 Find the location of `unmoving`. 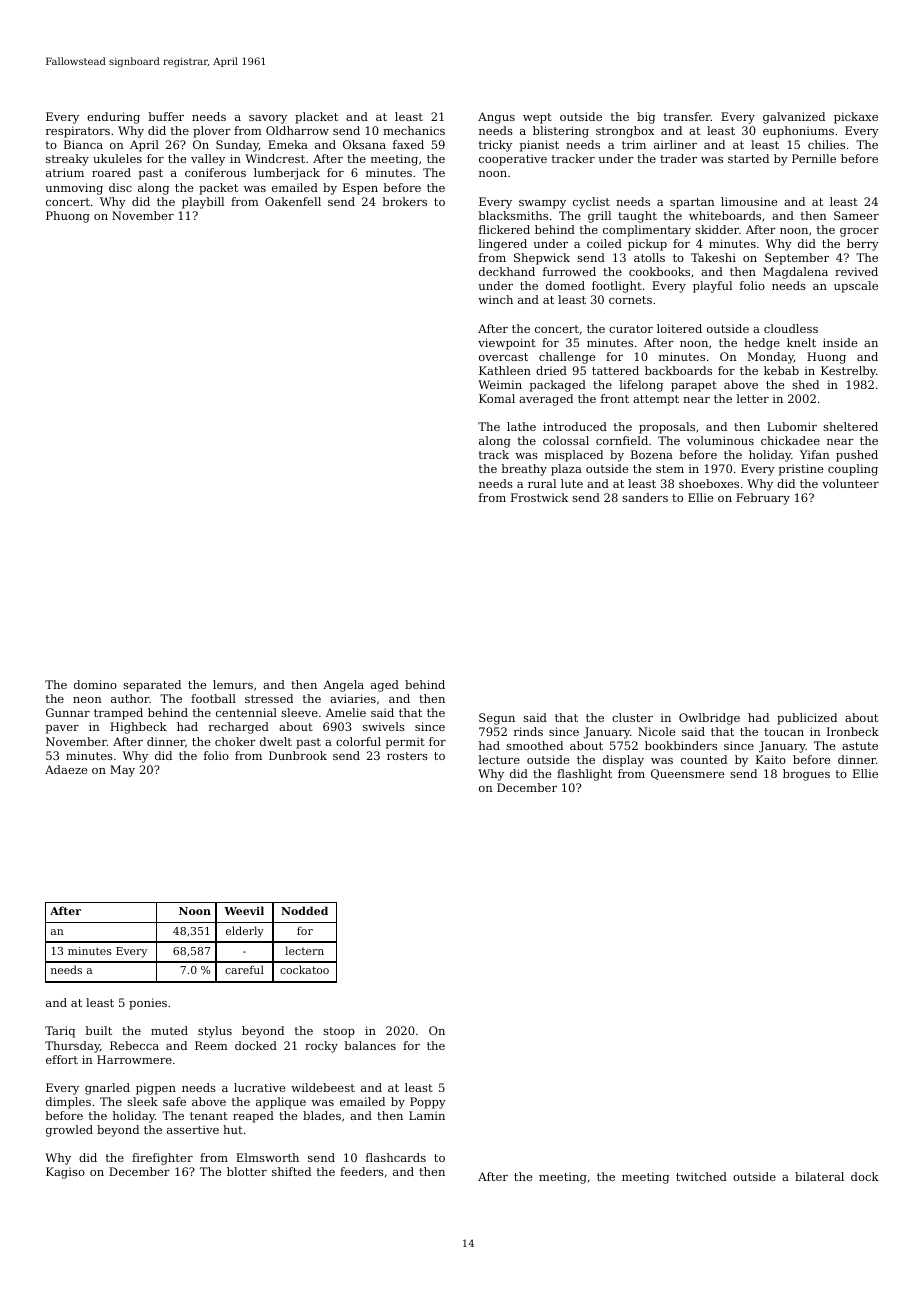

unmoving is located at coordinates (74, 189).
